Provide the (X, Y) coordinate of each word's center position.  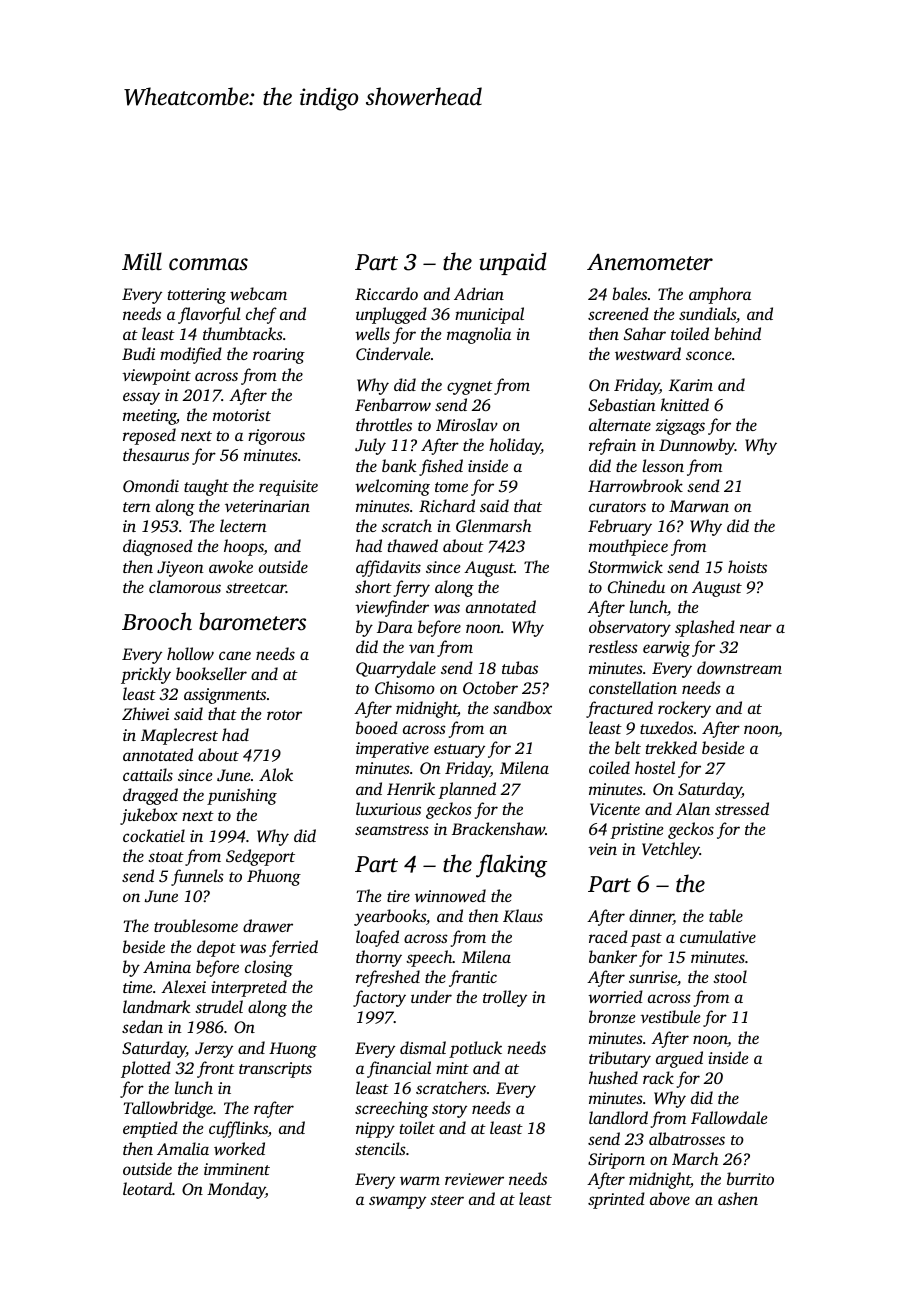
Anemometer (650, 262)
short (373, 586)
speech (429, 958)
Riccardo (386, 294)
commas (208, 264)
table (726, 915)
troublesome (196, 925)
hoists (747, 566)
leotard (147, 1188)
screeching (391, 1109)
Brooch (157, 621)
